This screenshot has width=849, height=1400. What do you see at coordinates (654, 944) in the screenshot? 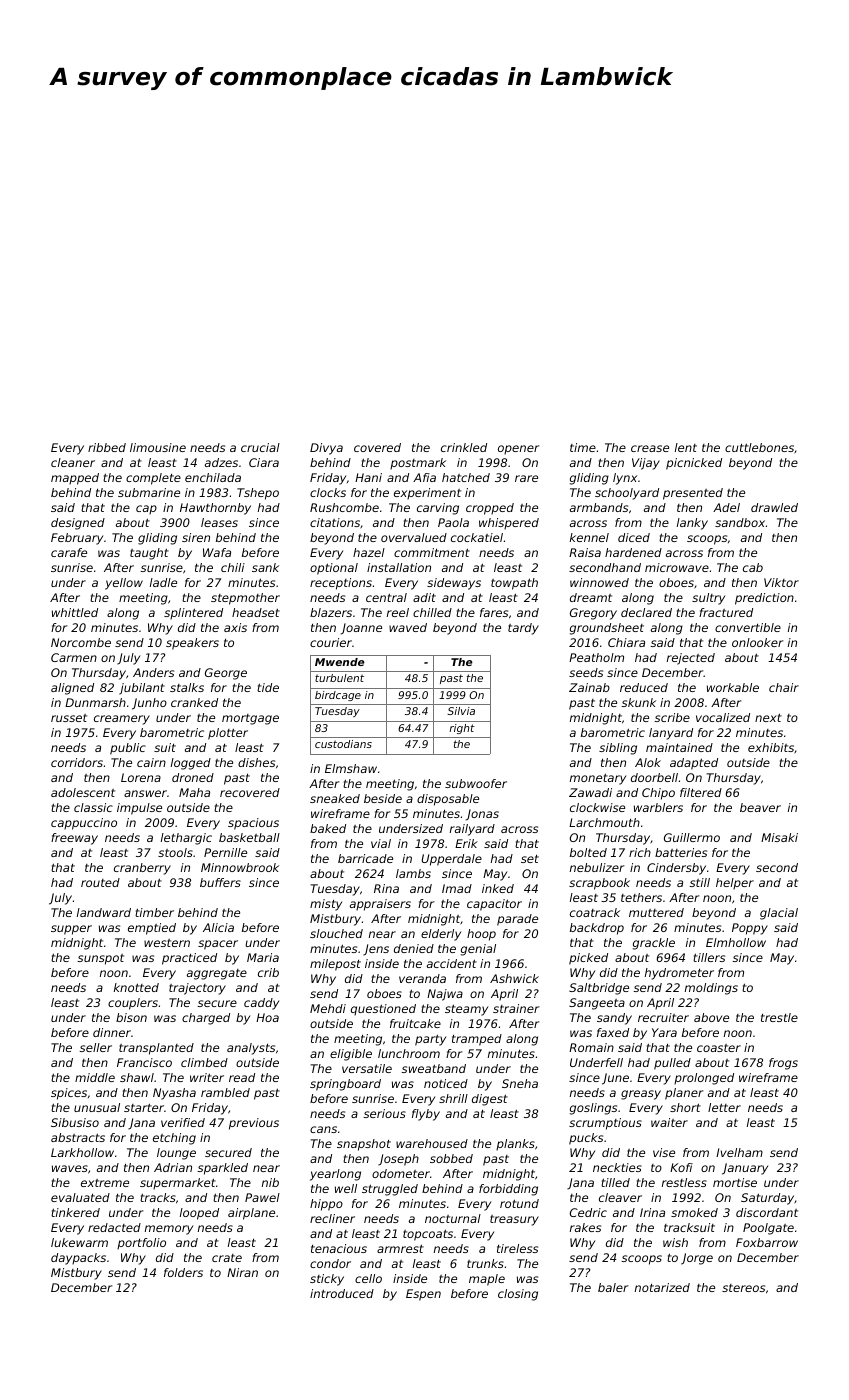
I see `grackle` at bounding box center [654, 944].
